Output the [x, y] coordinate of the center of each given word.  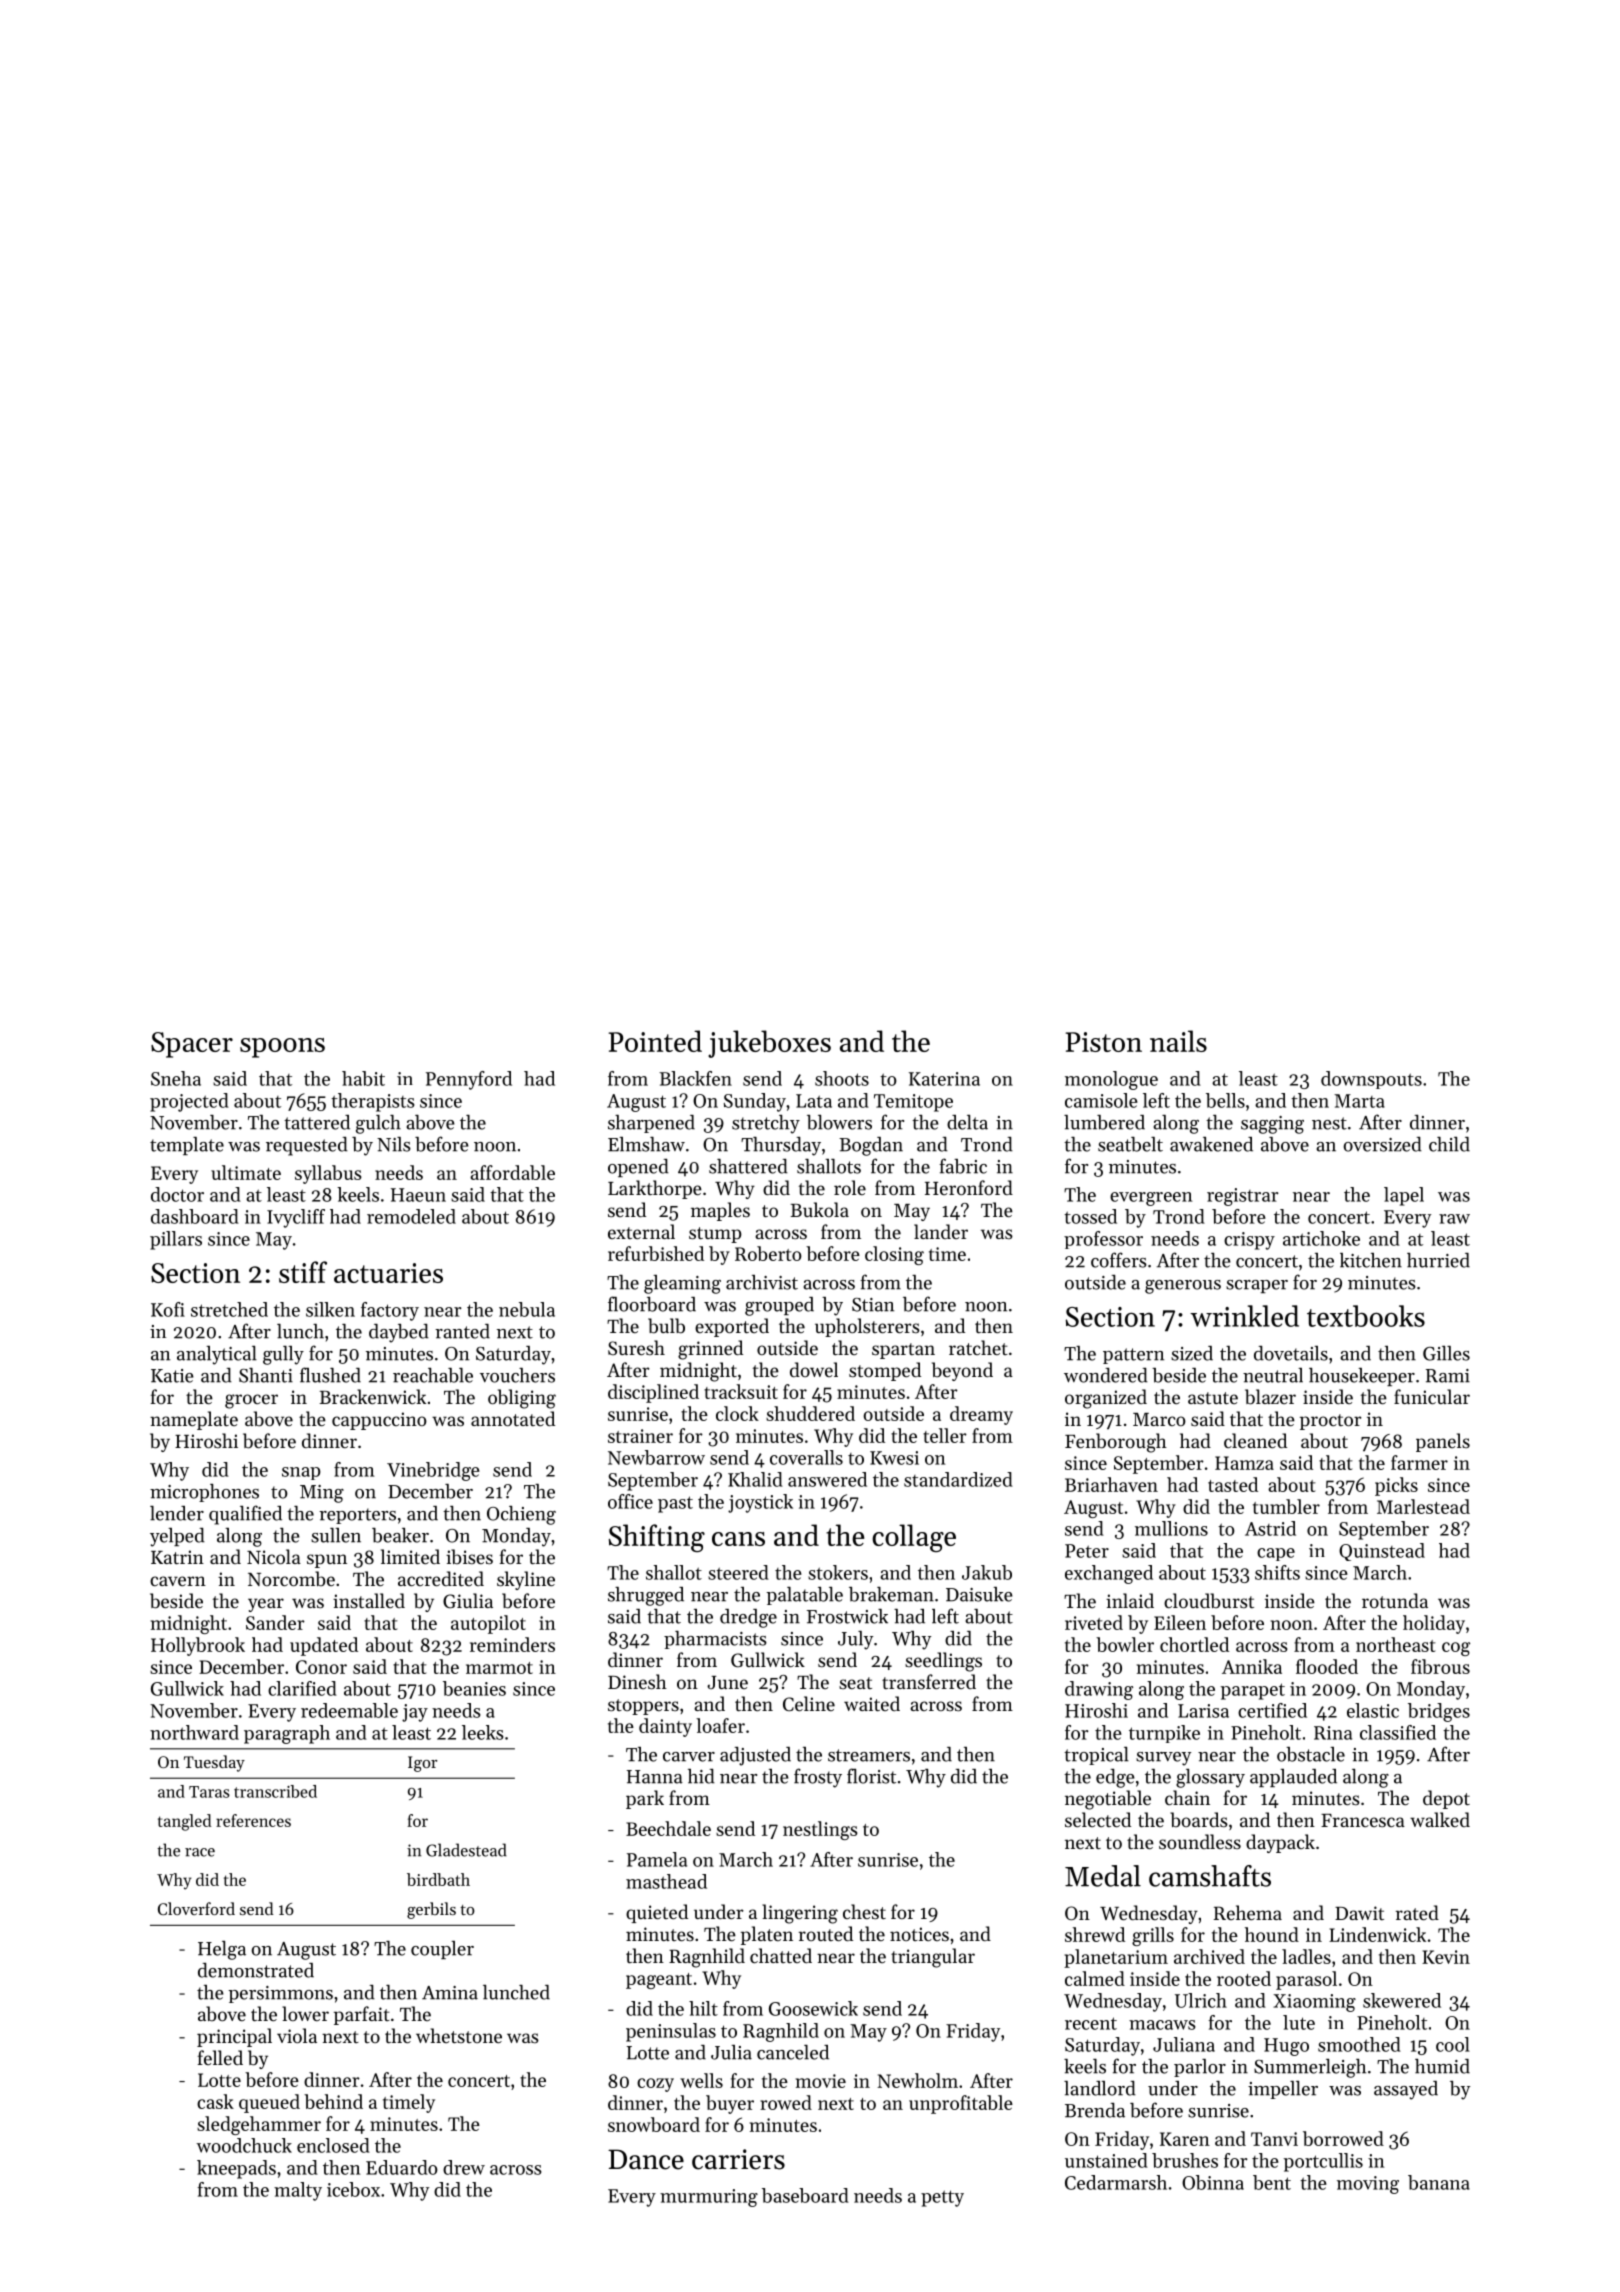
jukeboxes [769, 1044]
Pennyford [469, 1080]
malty [298, 2191]
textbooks [1366, 1316]
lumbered [1104, 1122]
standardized [958, 1479]
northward [194, 1732]
